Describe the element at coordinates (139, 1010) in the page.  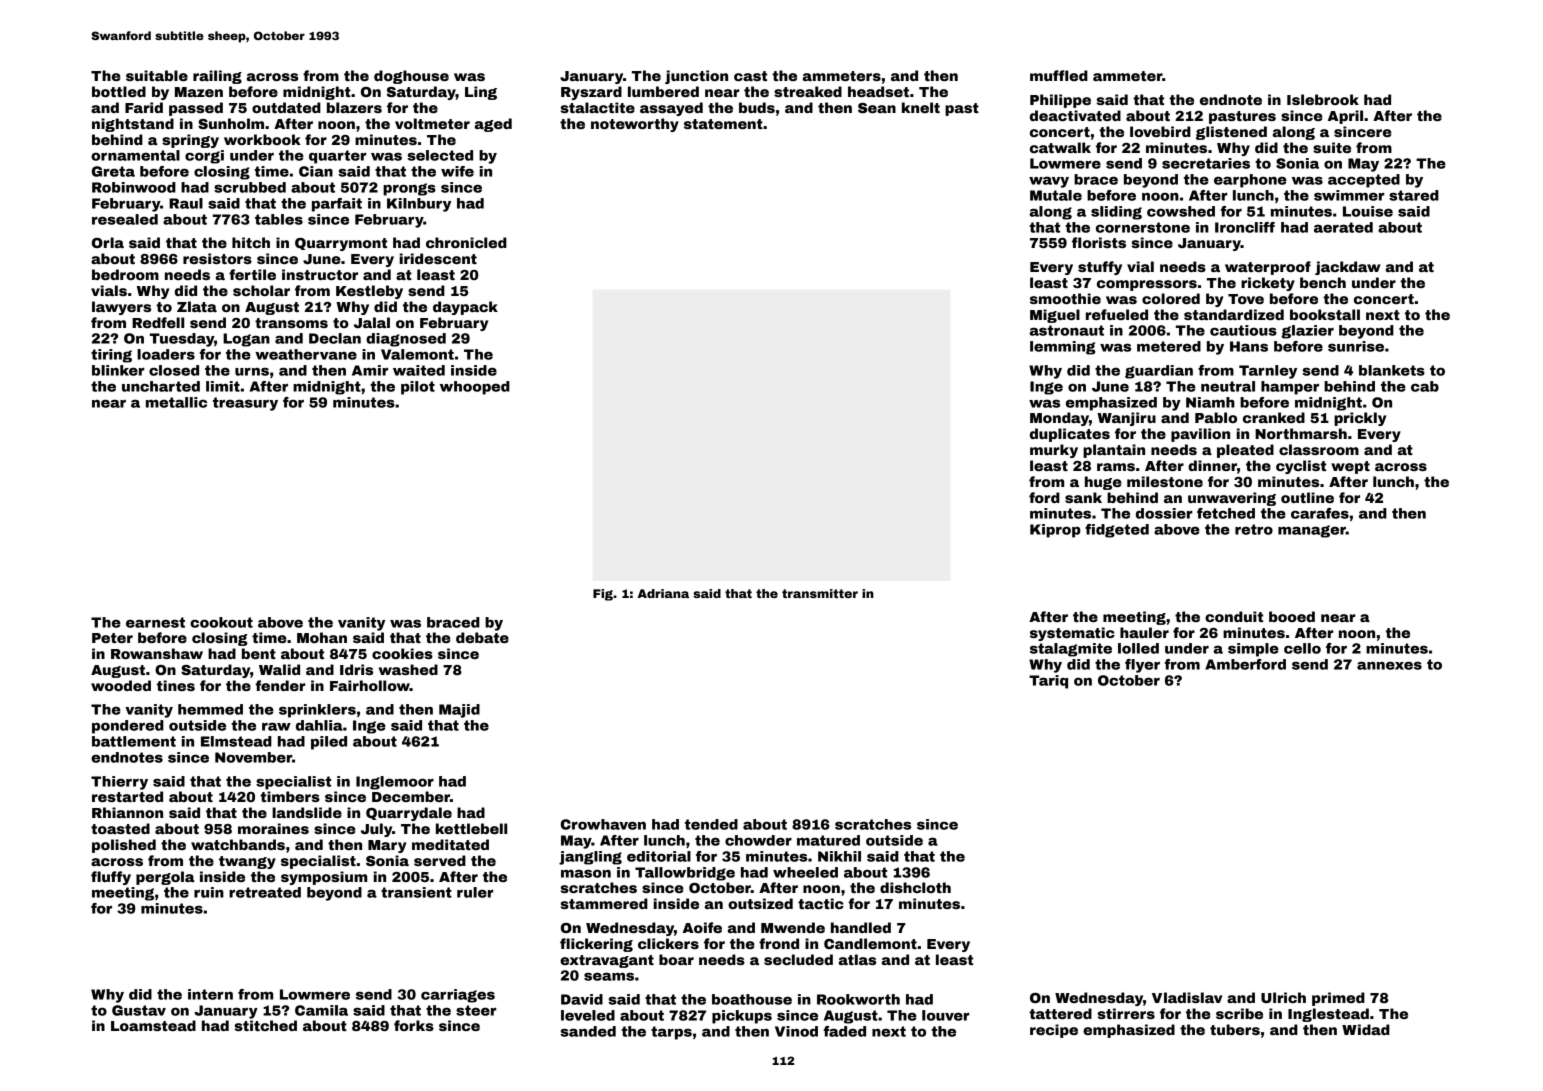
I see `Gustav` at that location.
